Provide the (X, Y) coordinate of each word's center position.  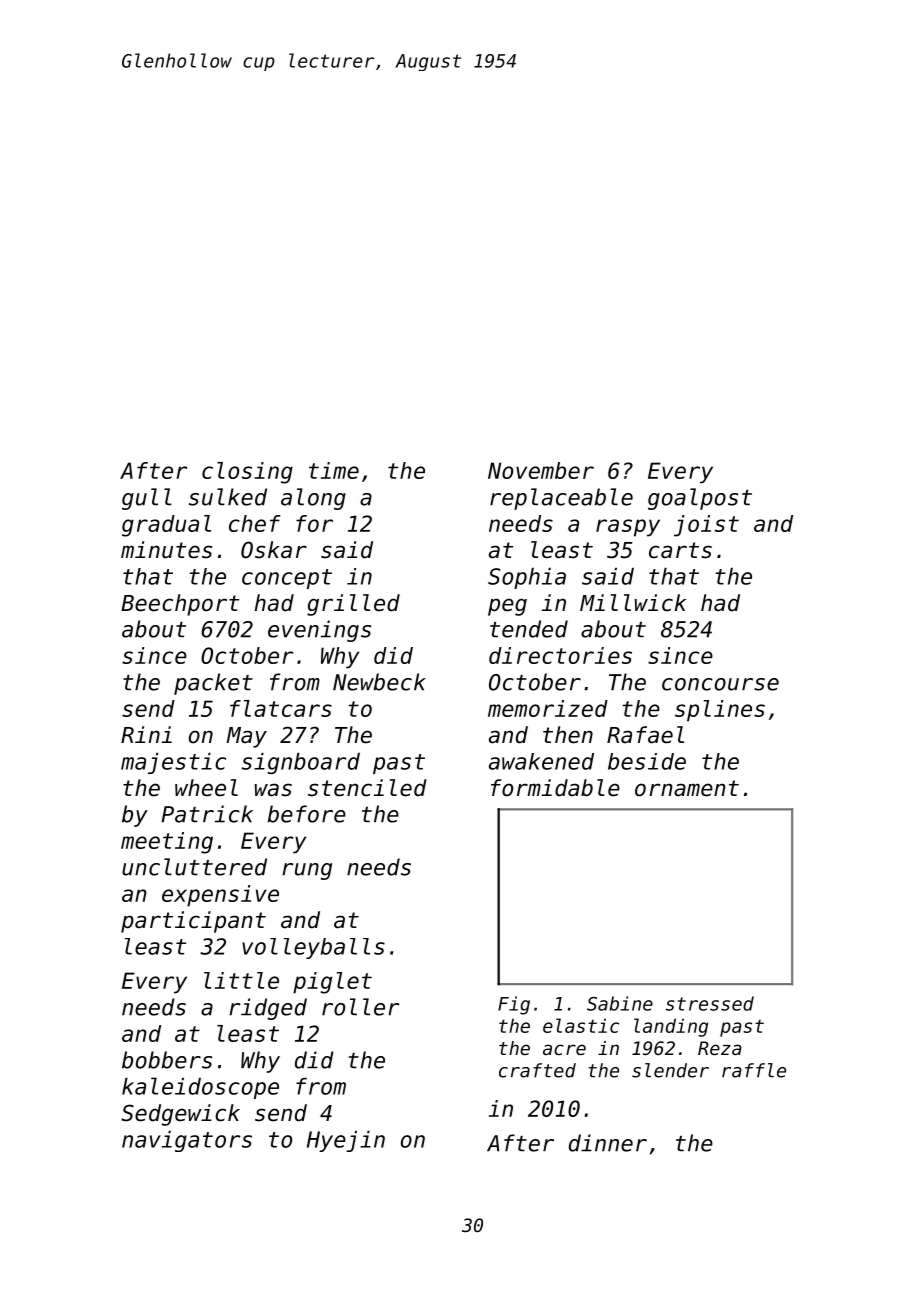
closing (247, 473)
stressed (710, 1003)
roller (360, 1007)
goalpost (700, 499)
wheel (206, 788)
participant (193, 922)
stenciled (367, 788)
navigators (187, 1141)
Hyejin (346, 1141)
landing (671, 1027)
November (541, 470)
